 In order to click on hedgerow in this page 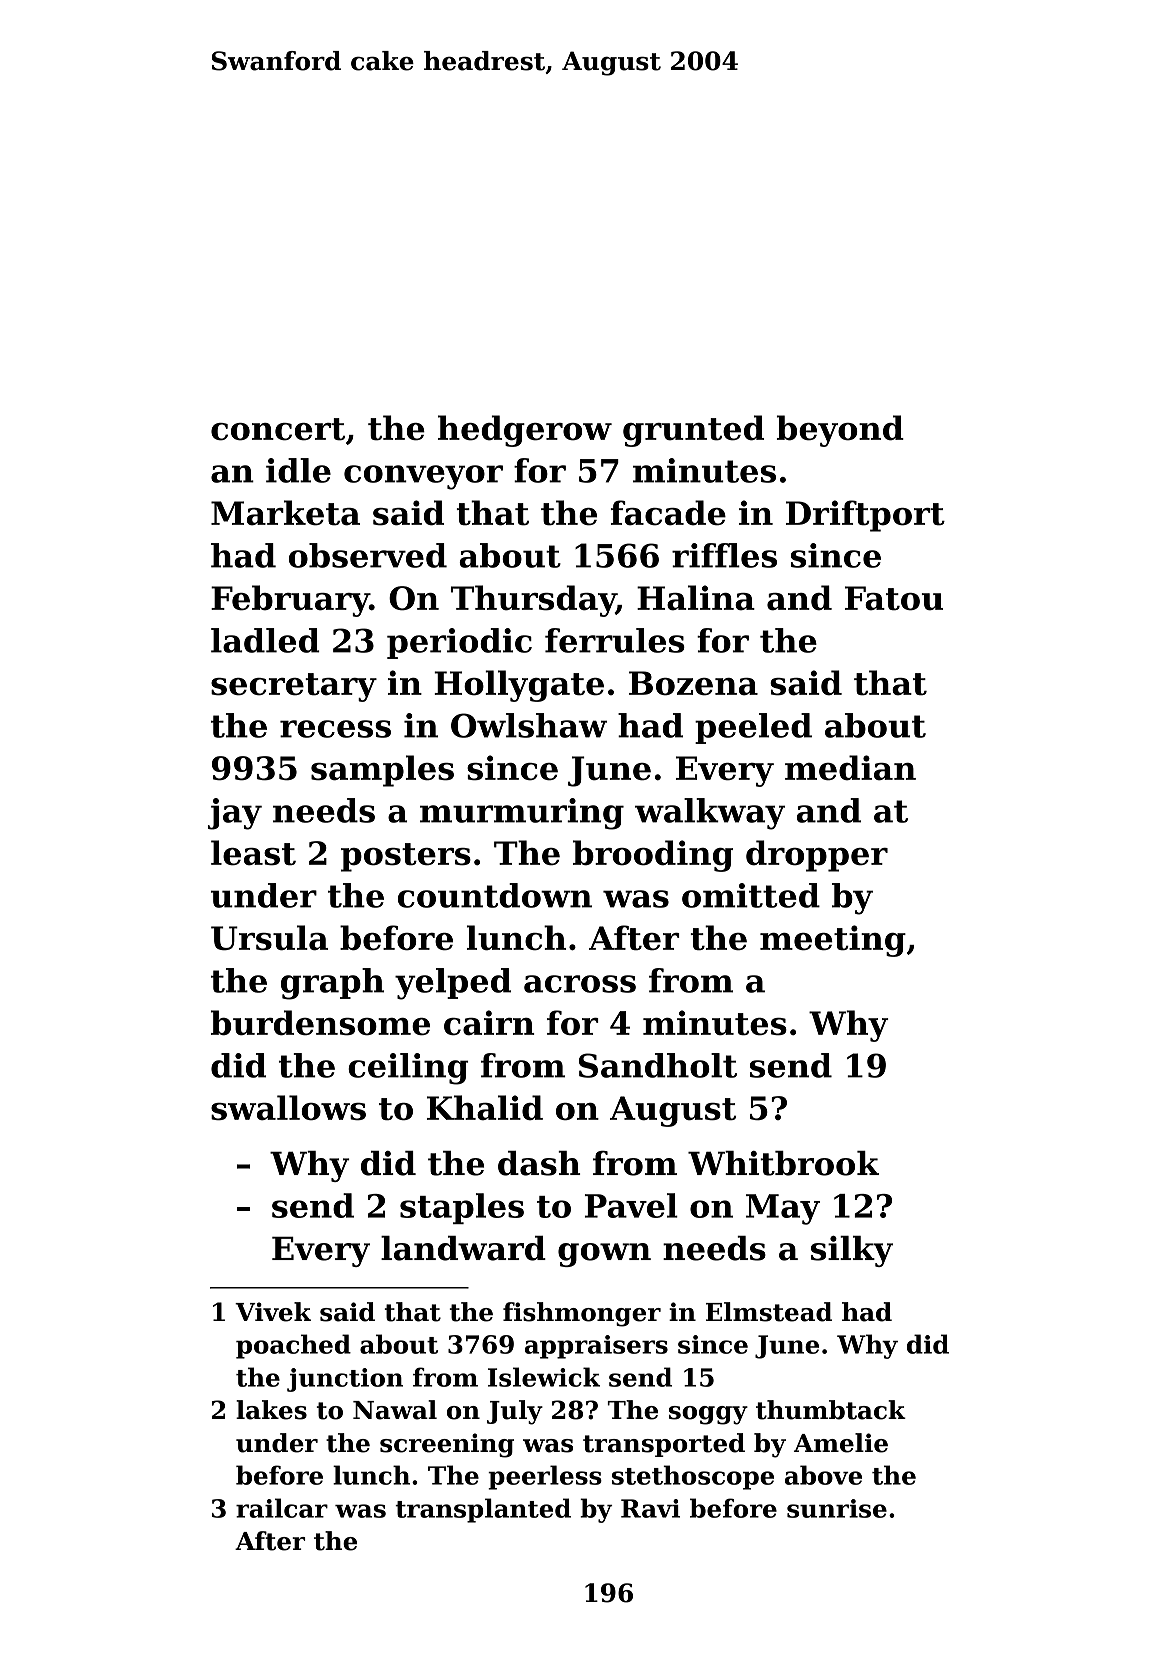, I will do `click(525, 431)`.
